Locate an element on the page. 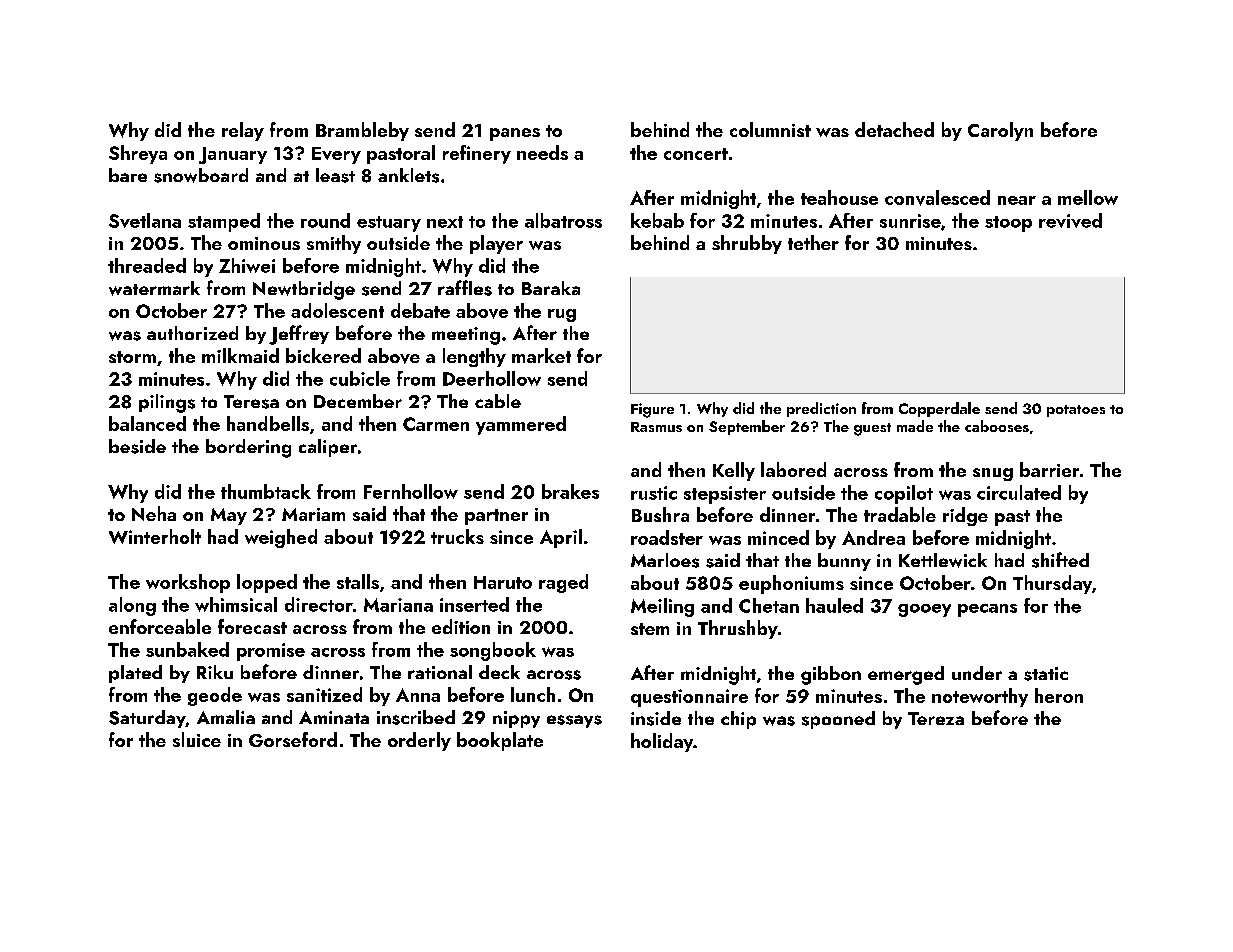 Image resolution: width=1233 pixels, height=952 pixels. made is located at coordinates (915, 426).
